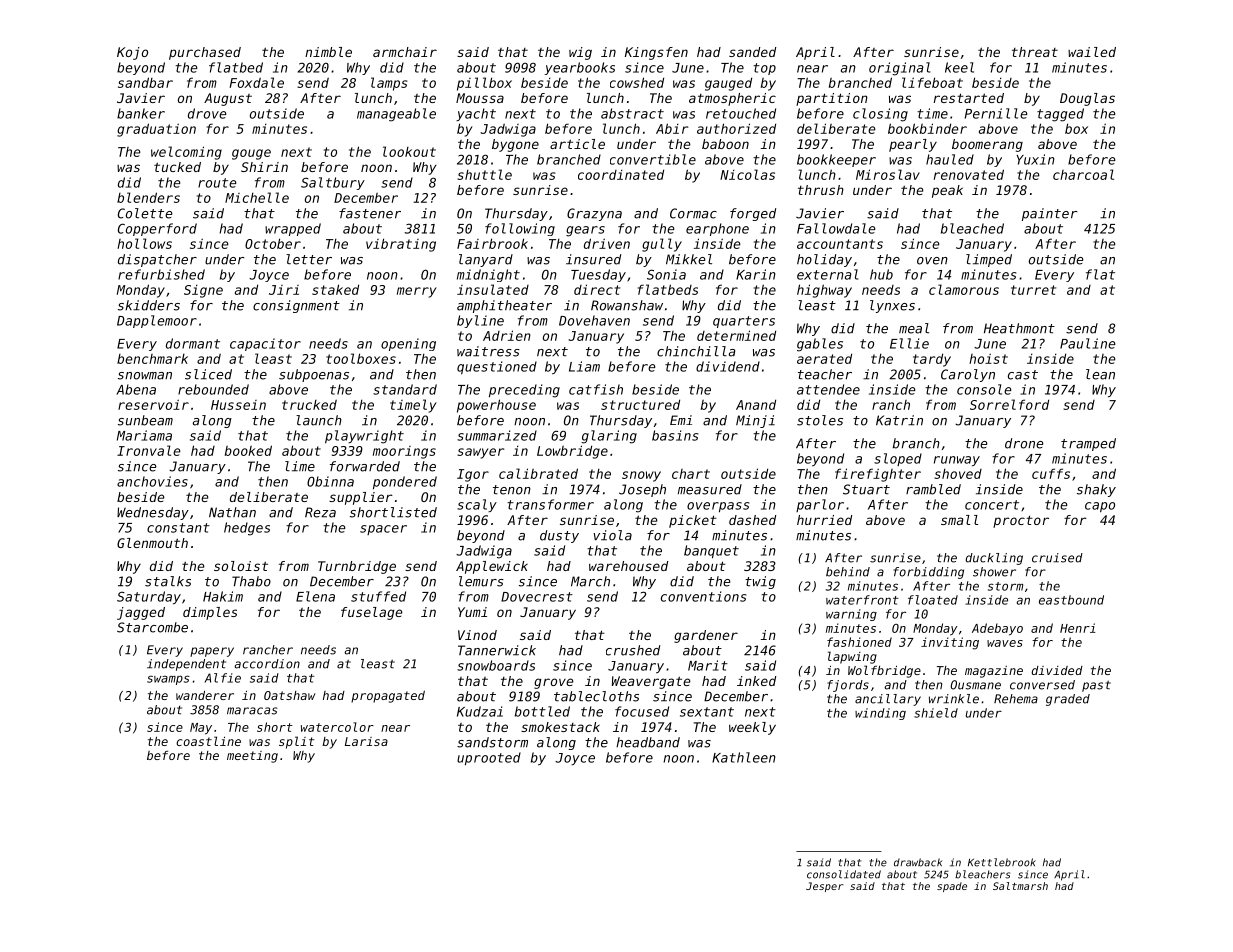 Image resolution: width=1233 pixels, height=952 pixels. I want to click on sextant, so click(707, 712).
